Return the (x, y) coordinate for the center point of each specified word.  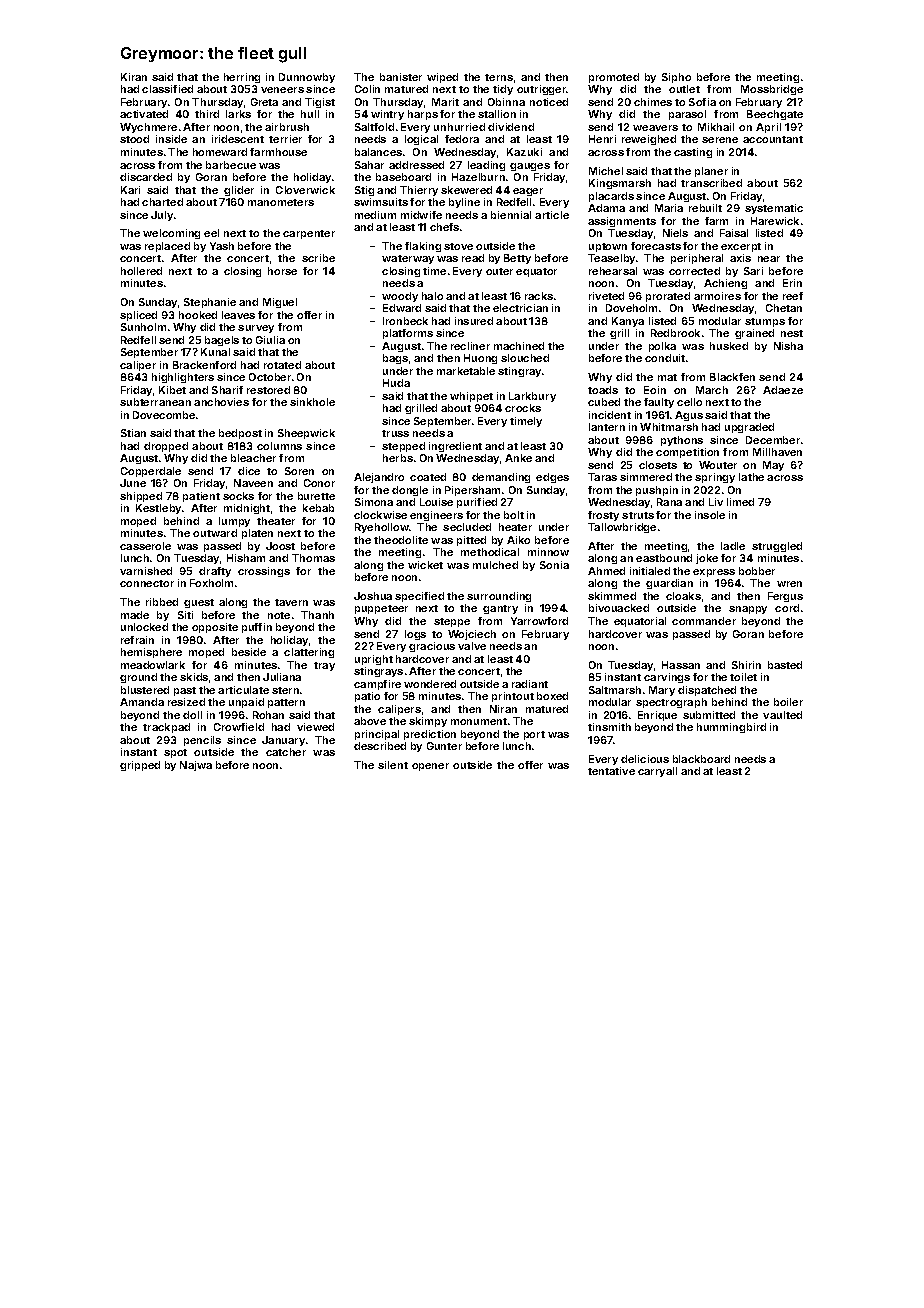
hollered (141, 271)
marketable (466, 371)
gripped (140, 766)
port (534, 735)
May (773, 466)
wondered (430, 684)
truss (395, 433)
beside (249, 652)
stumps (765, 322)
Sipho (676, 78)
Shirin (746, 665)
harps (423, 115)
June (133, 483)
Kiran (134, 77)
